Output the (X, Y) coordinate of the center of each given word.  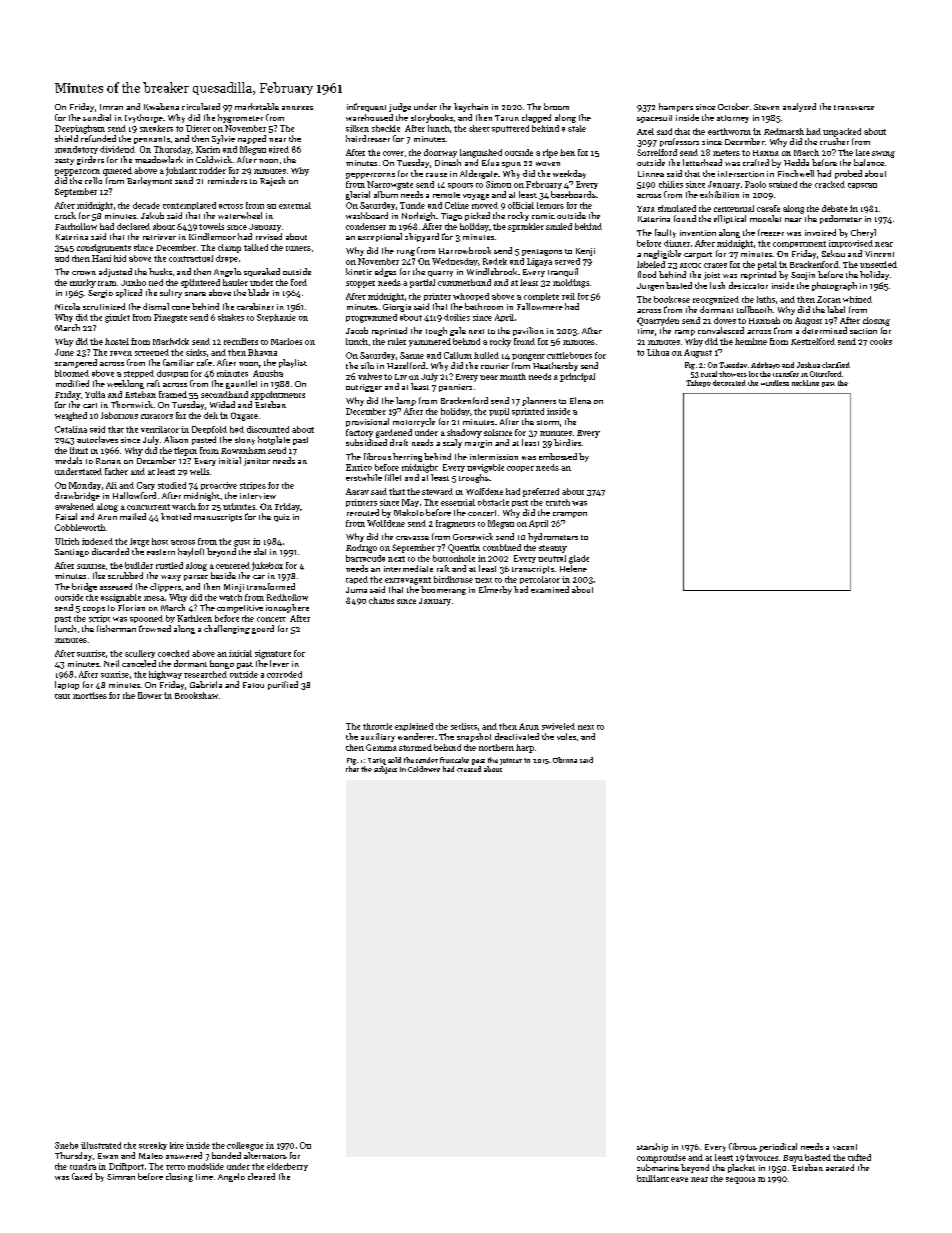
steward (437, 491)
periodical (778, 1147)
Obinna (565, 760)
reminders (227, 180)
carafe (768, 208)
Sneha (66, 1145)
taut (62, 696)
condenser (366, 226)
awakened (74, 506)
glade (579, 559)
